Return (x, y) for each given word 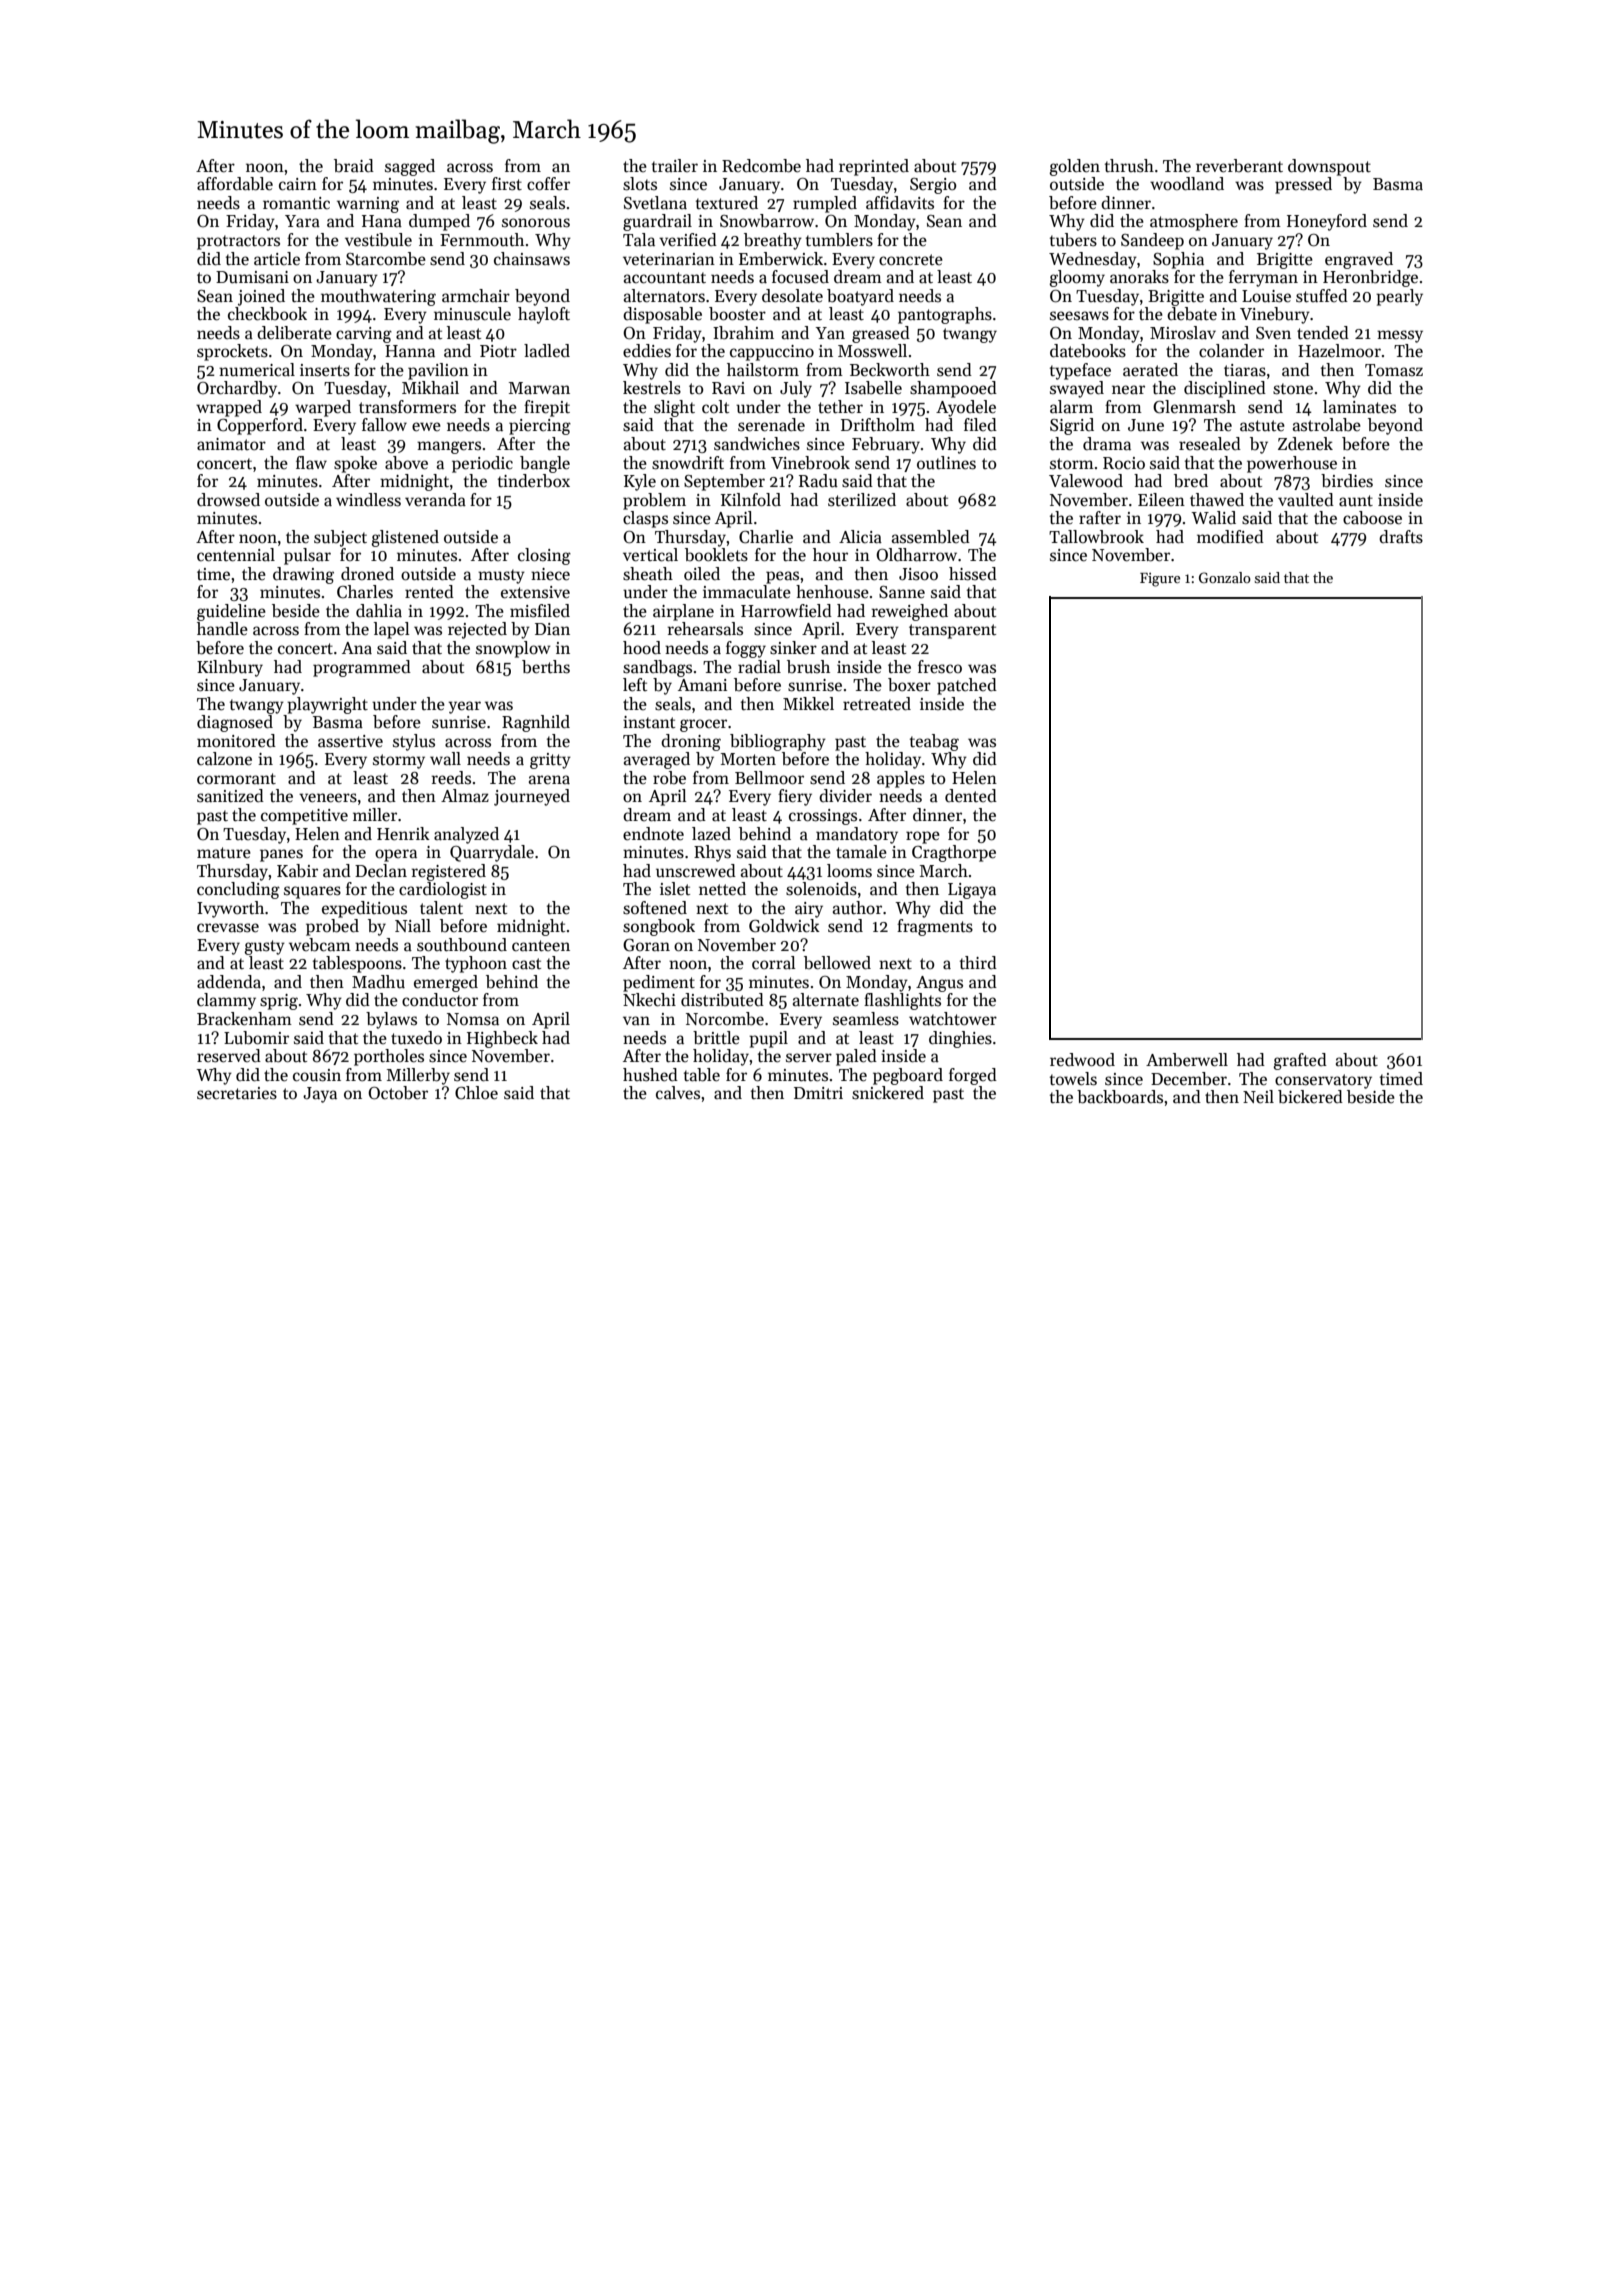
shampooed (953, 389)
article (277, 259)
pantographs (945, 315)
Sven (1273, 333)
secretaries (237, 1093)
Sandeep (1152, 241)
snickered (888, 1093)
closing (544, 556)
